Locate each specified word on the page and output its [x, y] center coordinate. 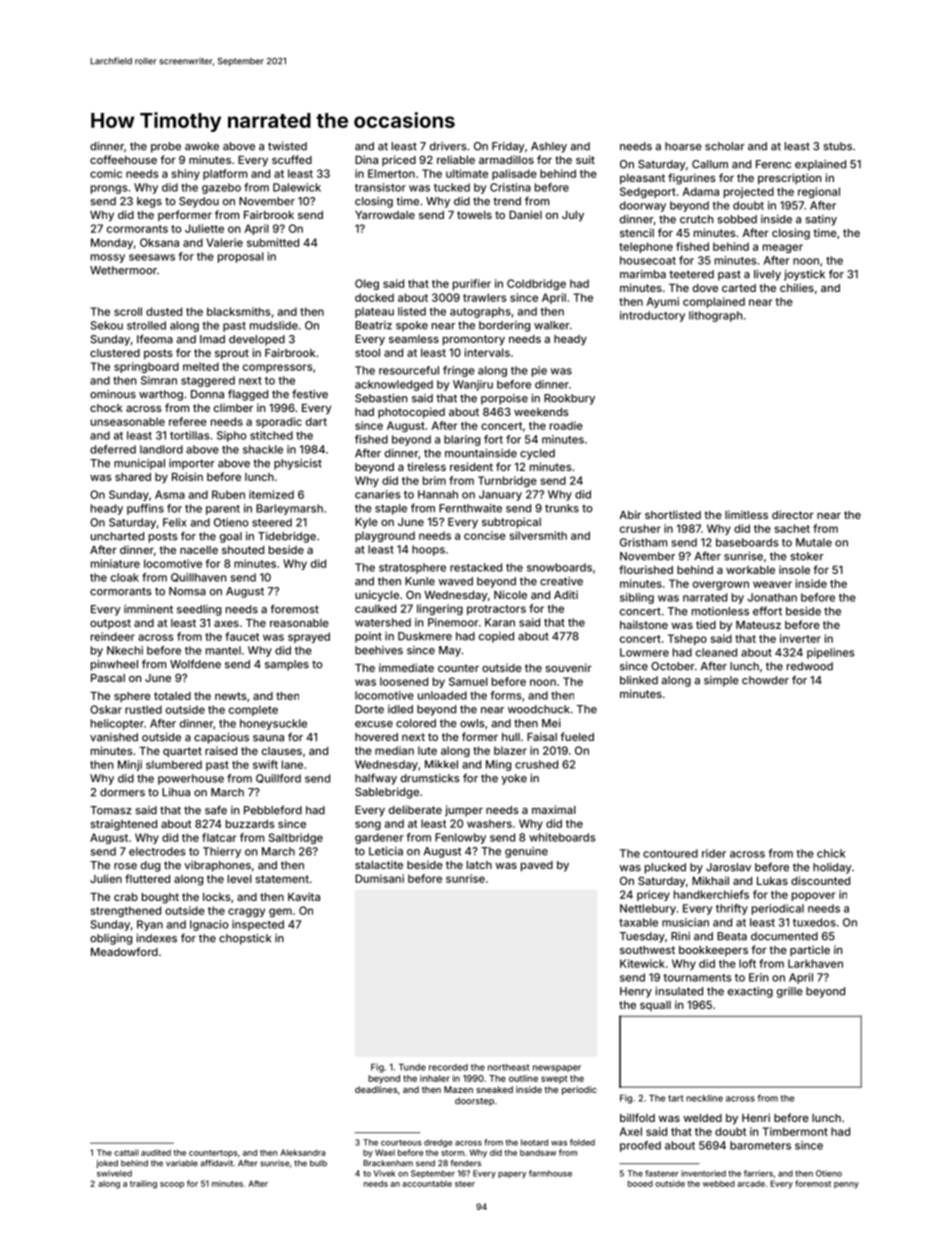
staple [391, 509]
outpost [110, 624]
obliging [111, 939]
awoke [202, 146]
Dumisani [379, 878]
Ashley [549, 147]
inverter [800, 638]
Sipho [232, 436]
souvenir [568, 667]
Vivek [384, 1173]
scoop [172, 1185]
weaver [772, 584]
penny [846, 1185]
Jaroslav [728, 867]
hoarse [683, 146]
